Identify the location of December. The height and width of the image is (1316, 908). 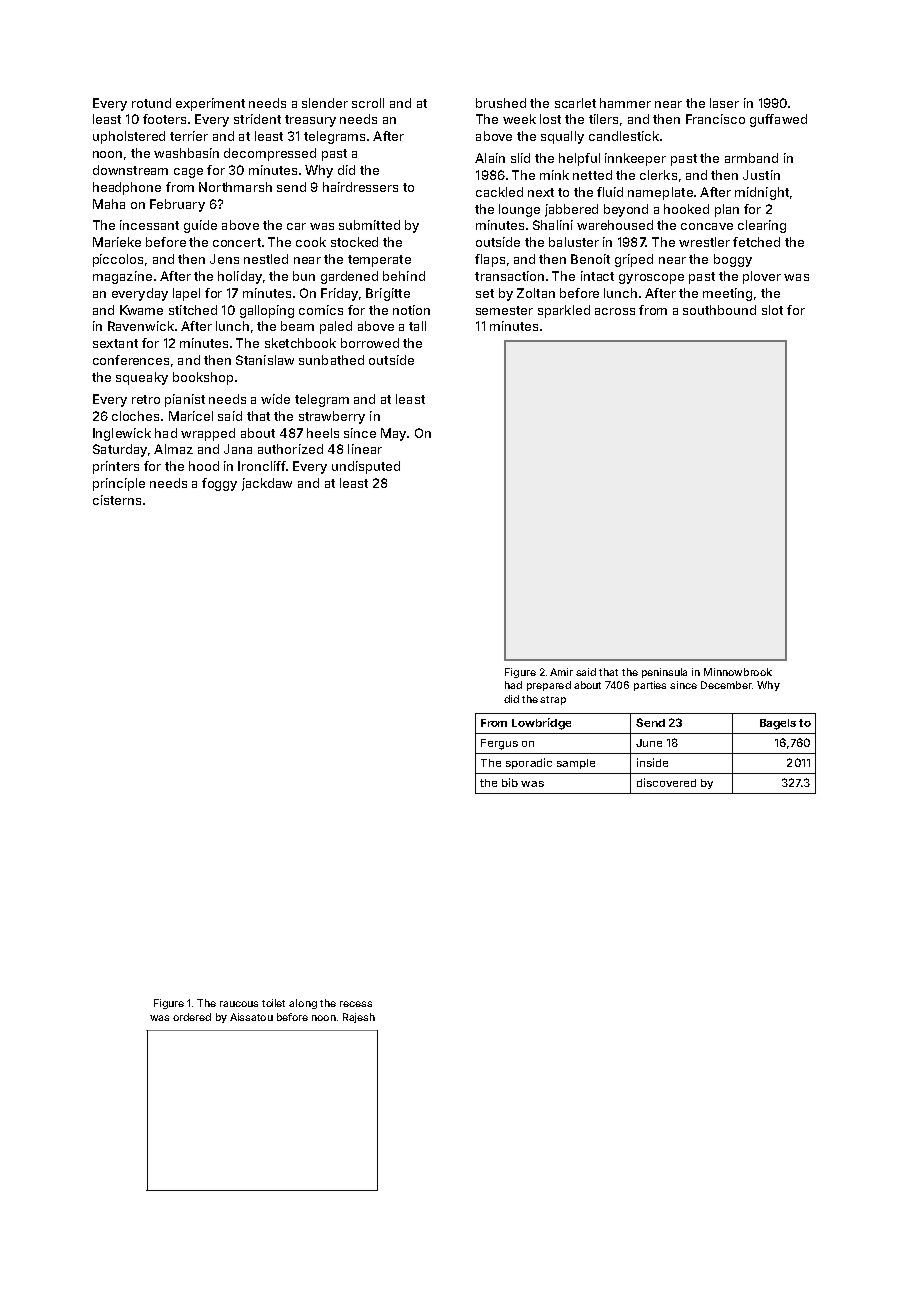
(726, 685).
